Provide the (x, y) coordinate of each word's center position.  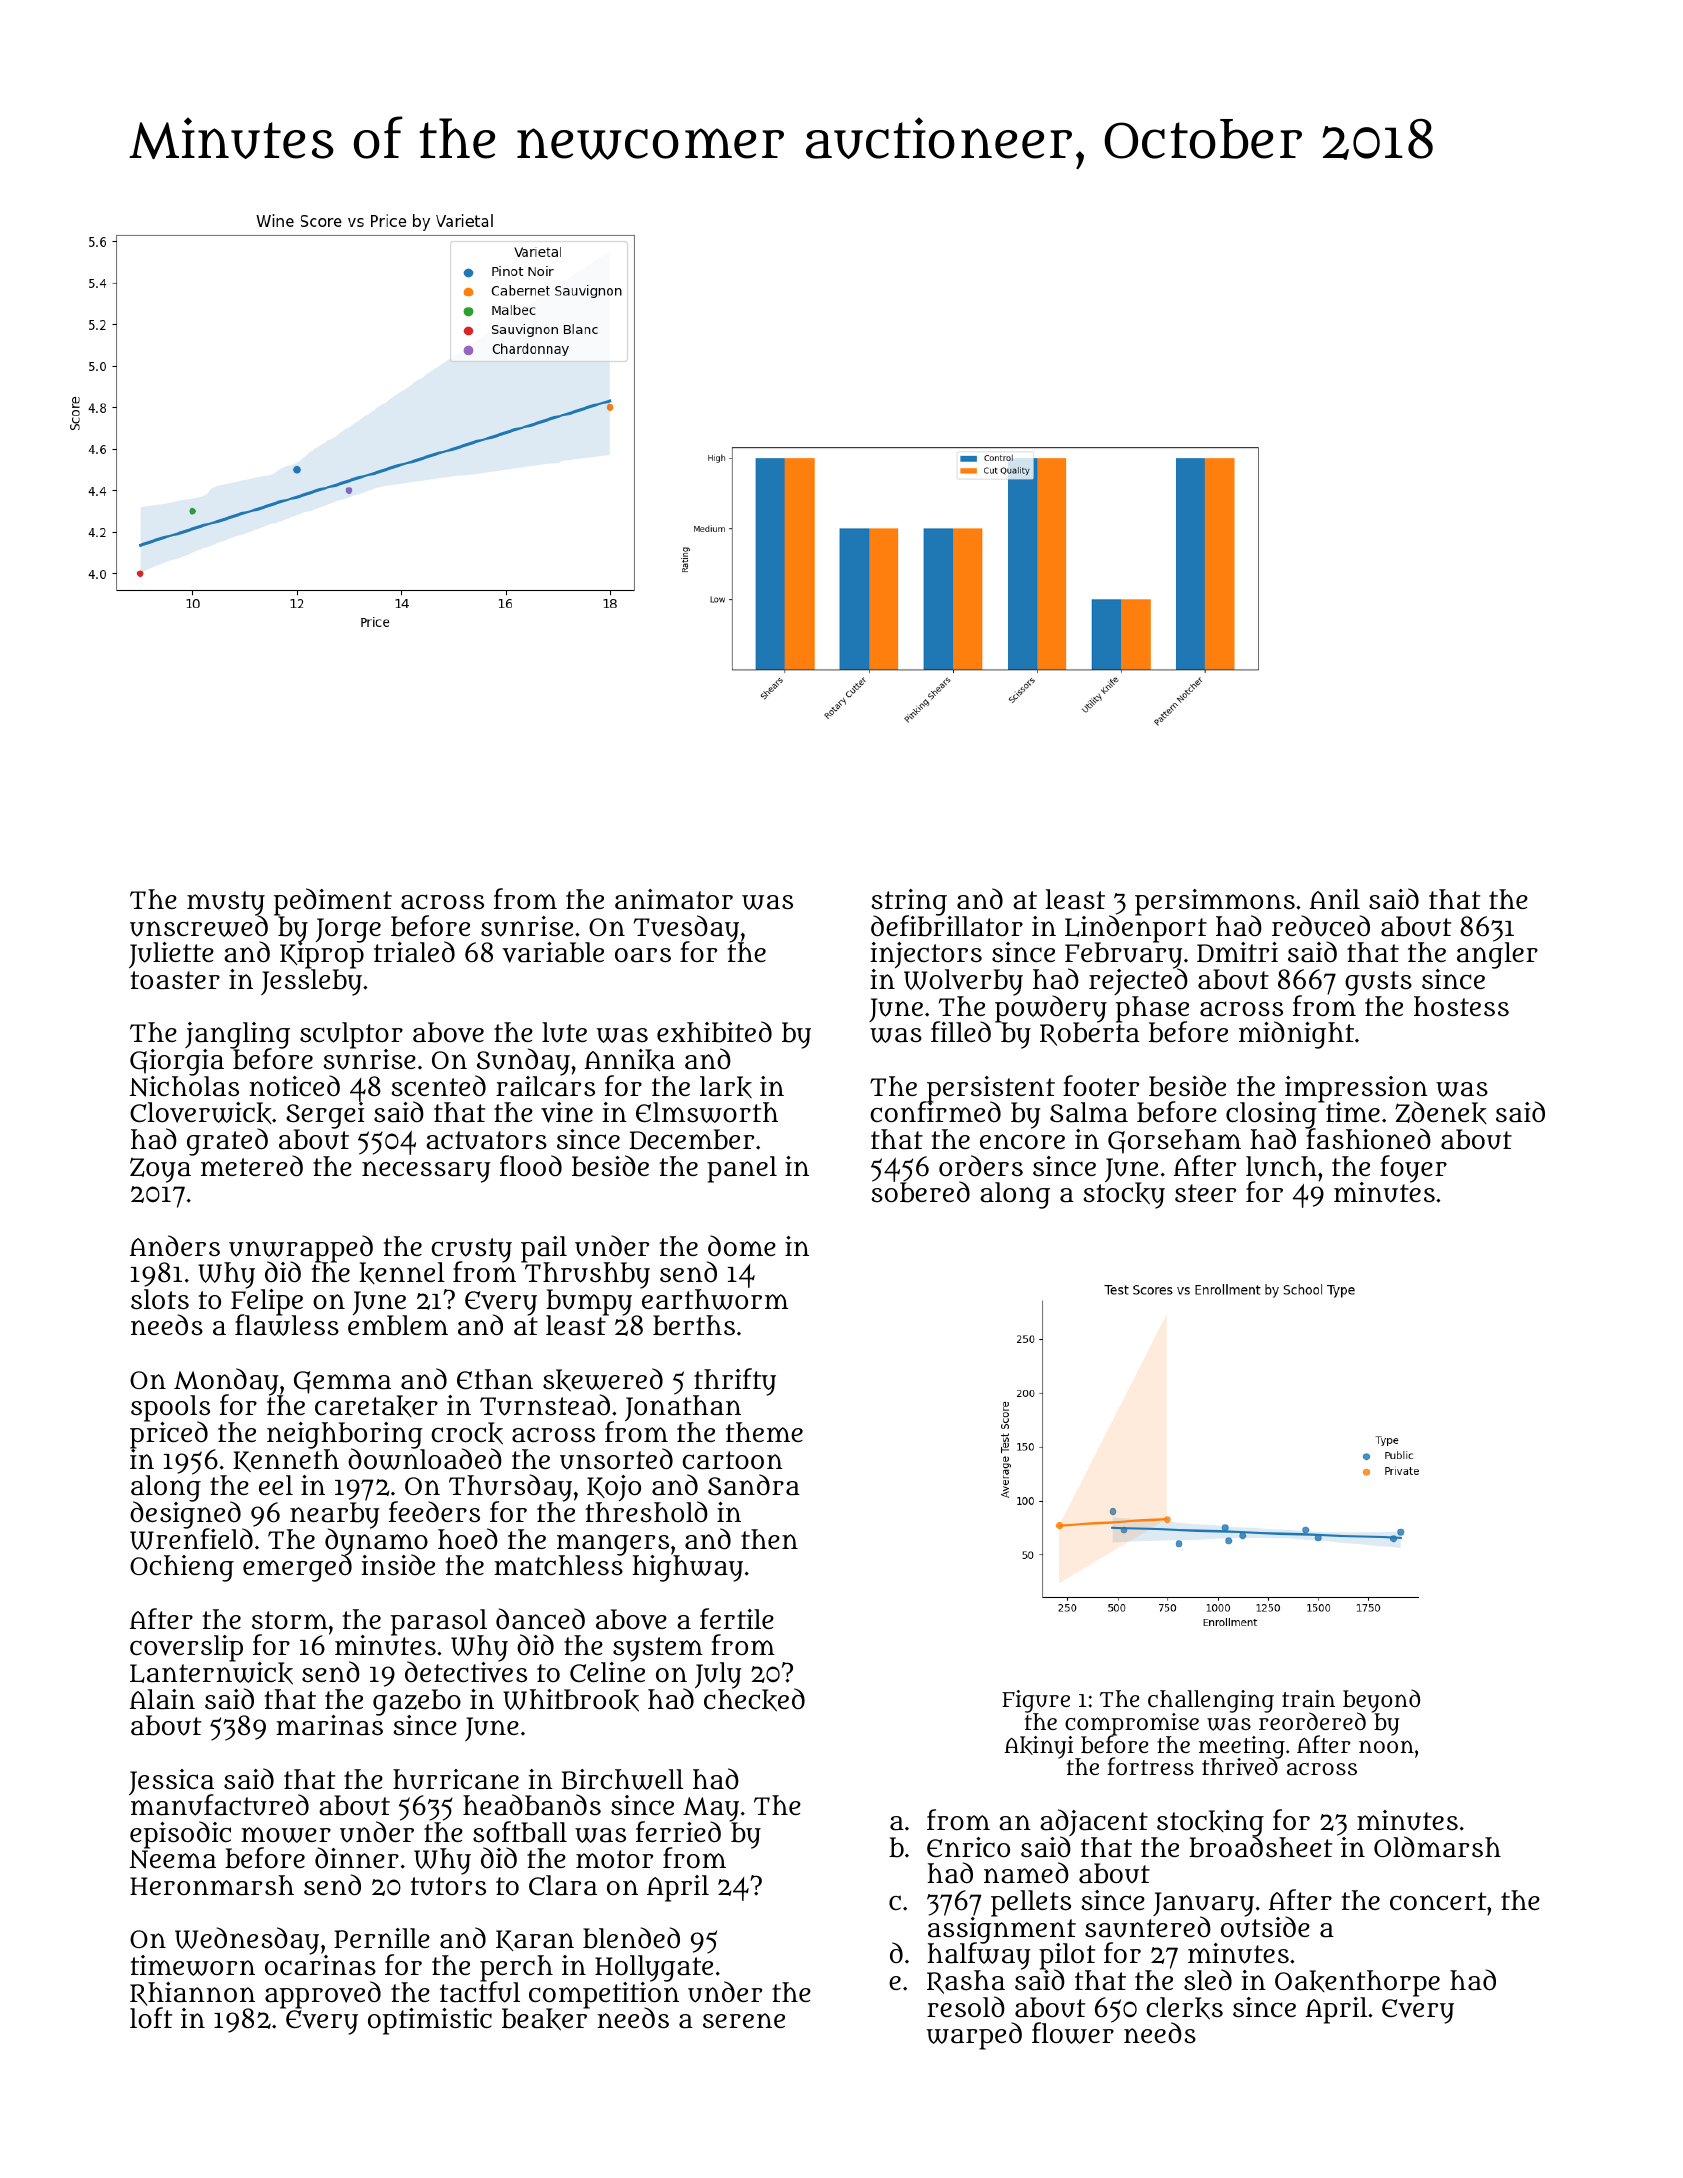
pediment (333, 902)
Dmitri (1237, 952)
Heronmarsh (212, 1885)
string (909, 902)
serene (744, 2020)
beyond (1381, 1701)
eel (276, 1485)
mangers (613, 1545)
